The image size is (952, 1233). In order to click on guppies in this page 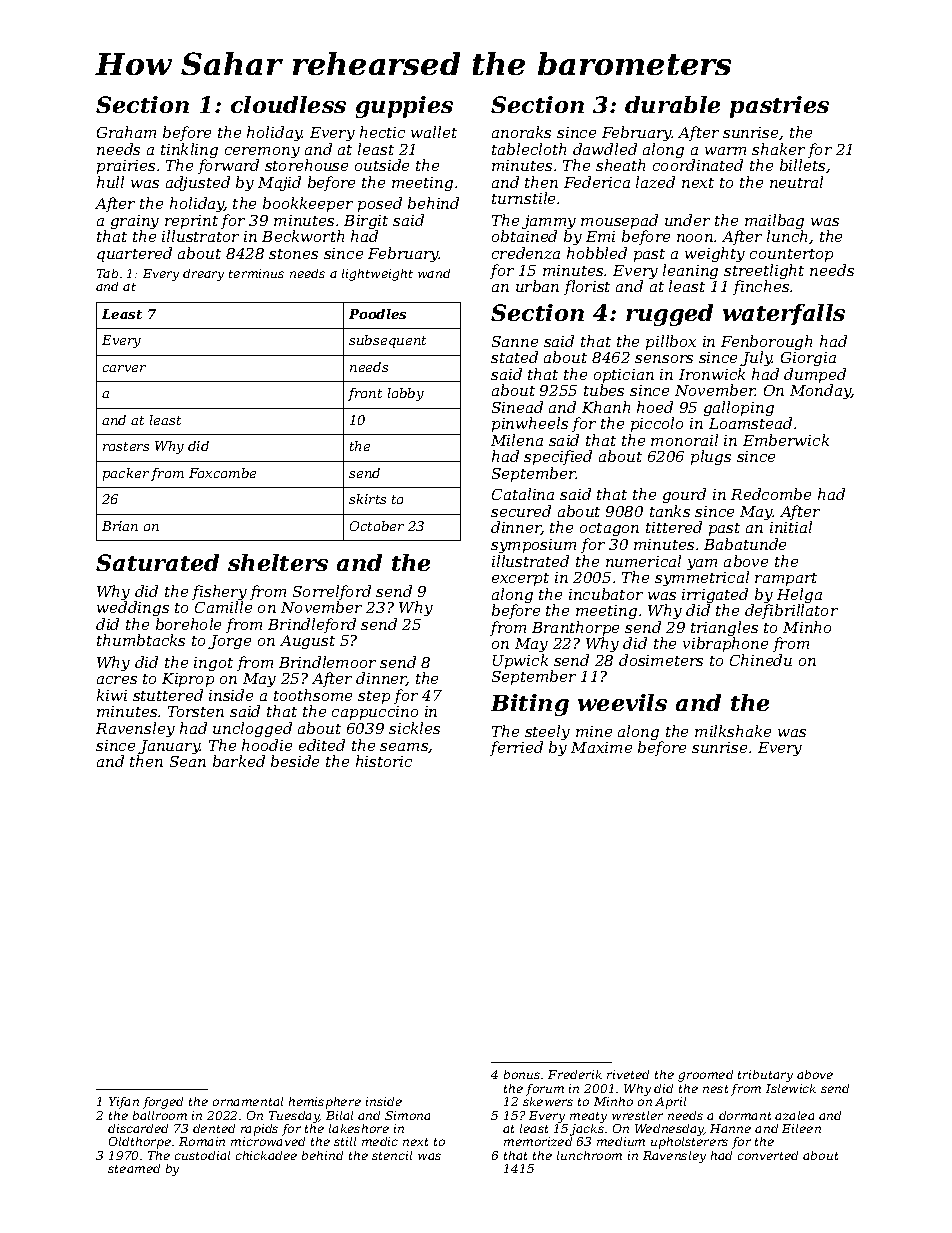, I will do `click(404, 107)`.
